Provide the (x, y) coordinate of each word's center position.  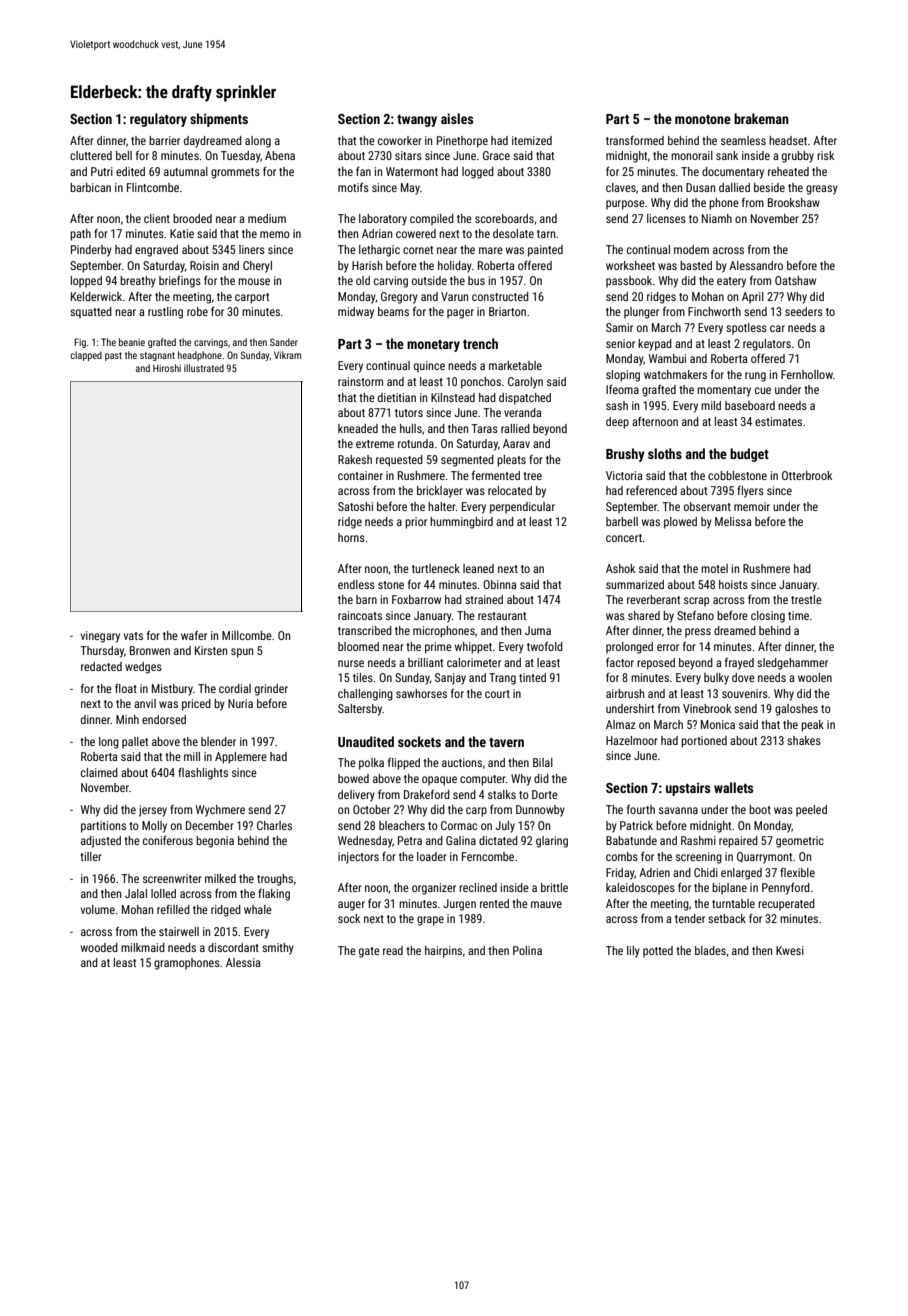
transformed (635, 140)
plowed (680, 523)
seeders (804, 311)
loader (432, 856)
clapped (86, 356)
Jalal (136, 893)
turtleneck (436, 568)
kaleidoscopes (640, 889)
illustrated (204, 368)
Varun (454, 296)
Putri (102, 171)
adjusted (101, 842)
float (126, 688)
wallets (733, 787)
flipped (404, 764)
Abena (280, 155)
